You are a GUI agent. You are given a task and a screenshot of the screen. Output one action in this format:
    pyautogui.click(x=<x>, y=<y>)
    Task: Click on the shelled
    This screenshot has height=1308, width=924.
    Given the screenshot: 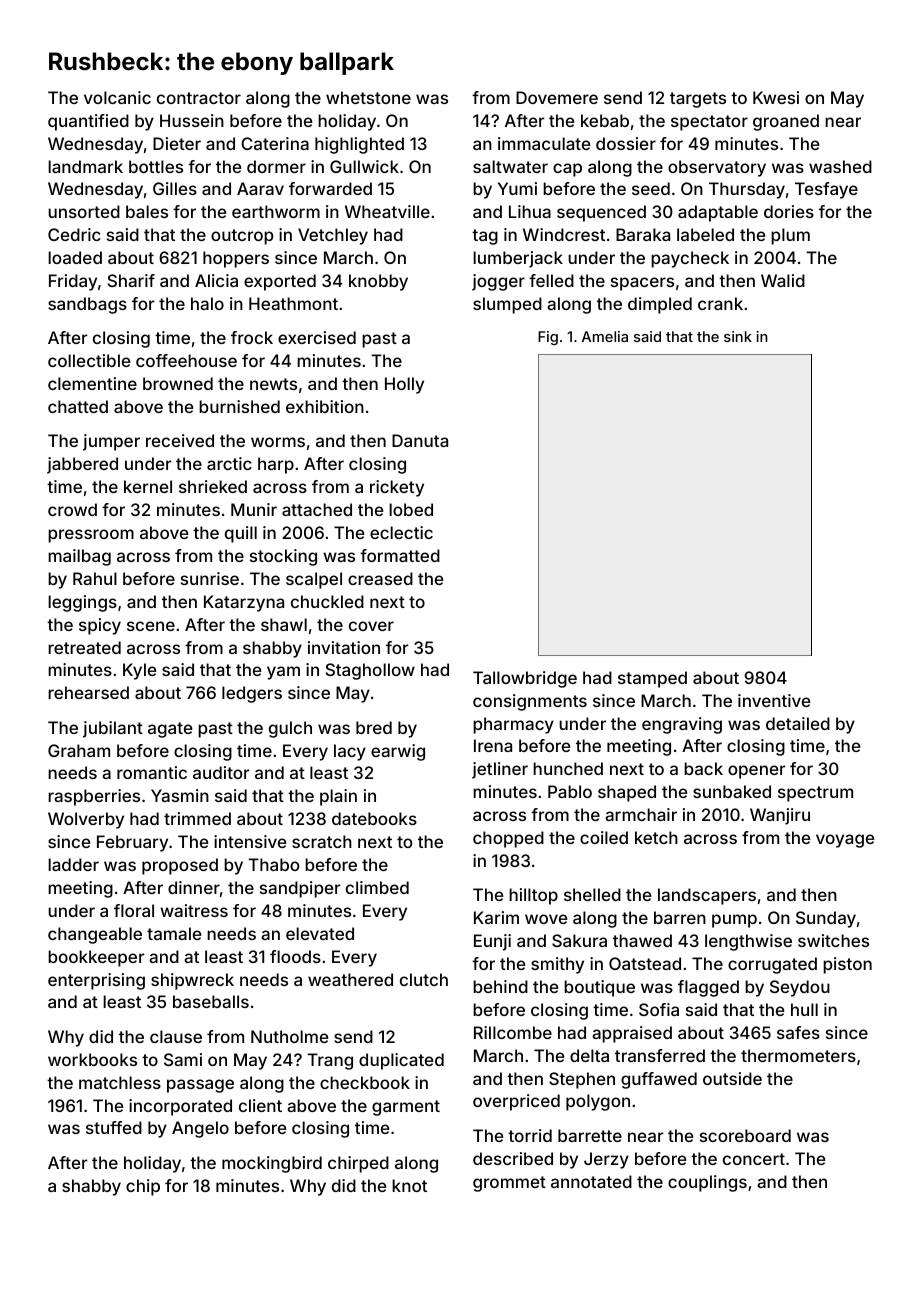 What is the action you would take?
    pyautogui.click(x=592, y=894)
